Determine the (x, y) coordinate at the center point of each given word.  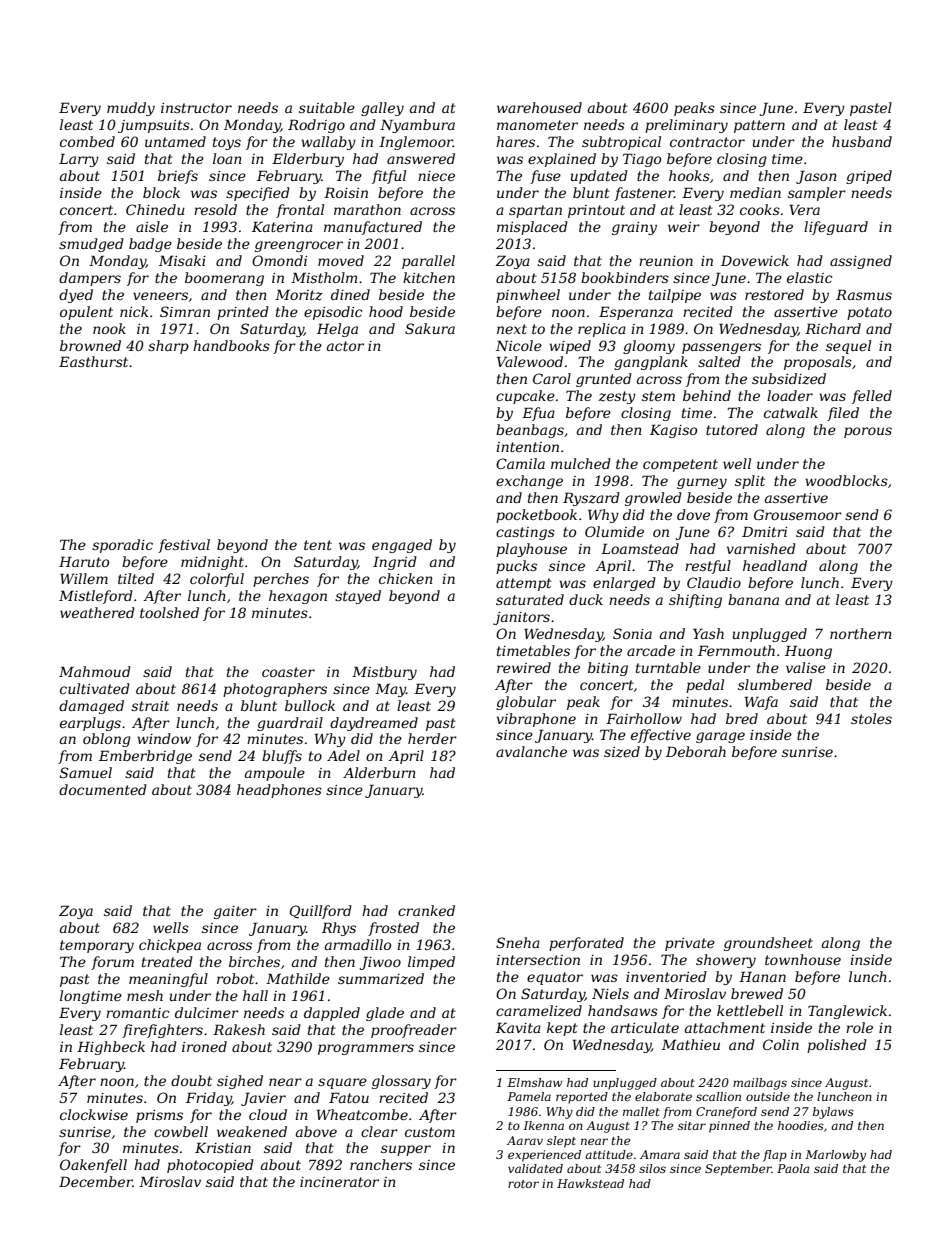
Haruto (84, 561)
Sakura (430, 328)
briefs (178, 177)
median (755, 192)
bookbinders (625, 277)
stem (658, 396)
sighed (240, 1082)
